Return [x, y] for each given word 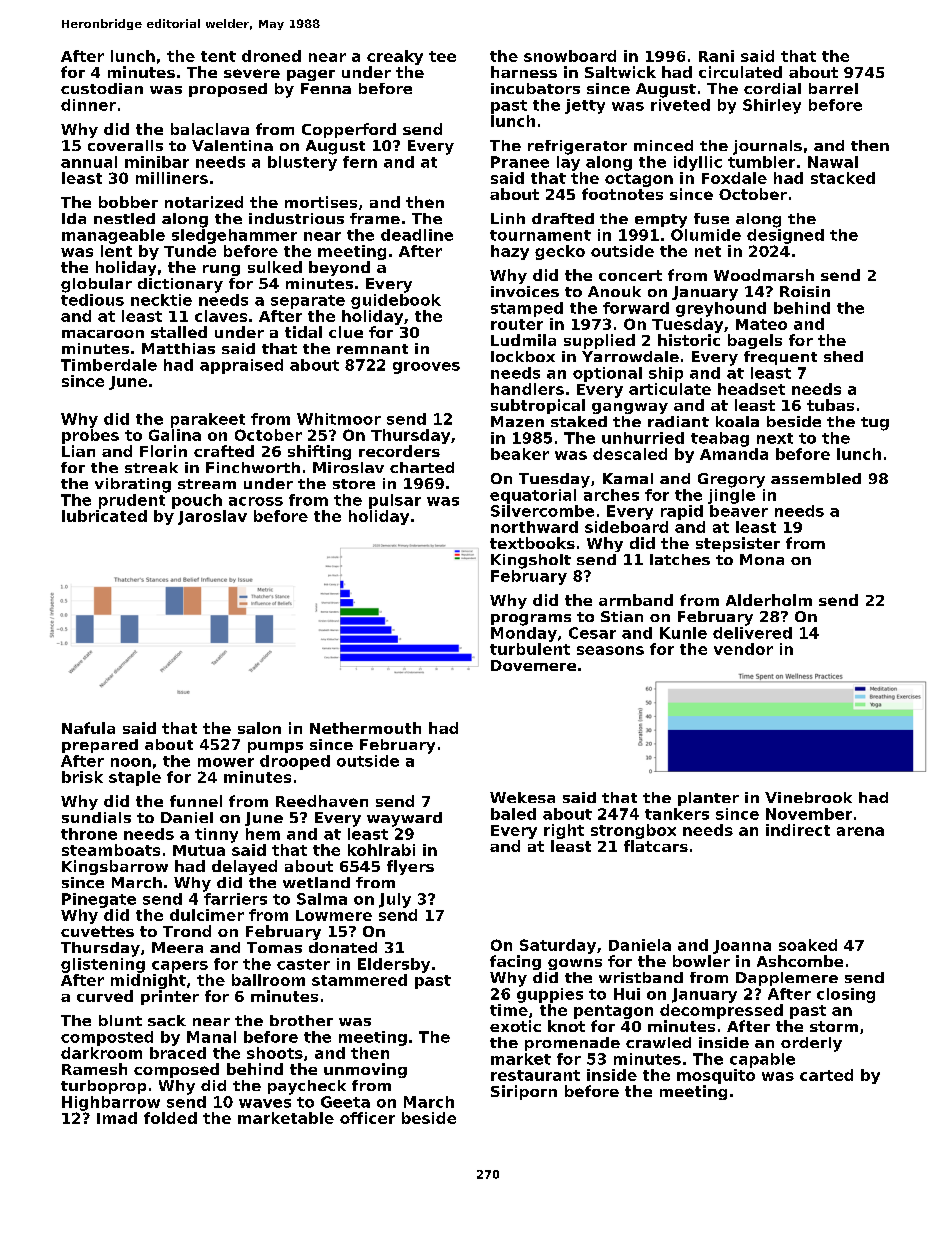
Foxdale [734, 178]
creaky [395, 57]
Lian [78, 451]
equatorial [533, 496]
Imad [117, 1118]
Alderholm [769, 600]
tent [218, 56]
